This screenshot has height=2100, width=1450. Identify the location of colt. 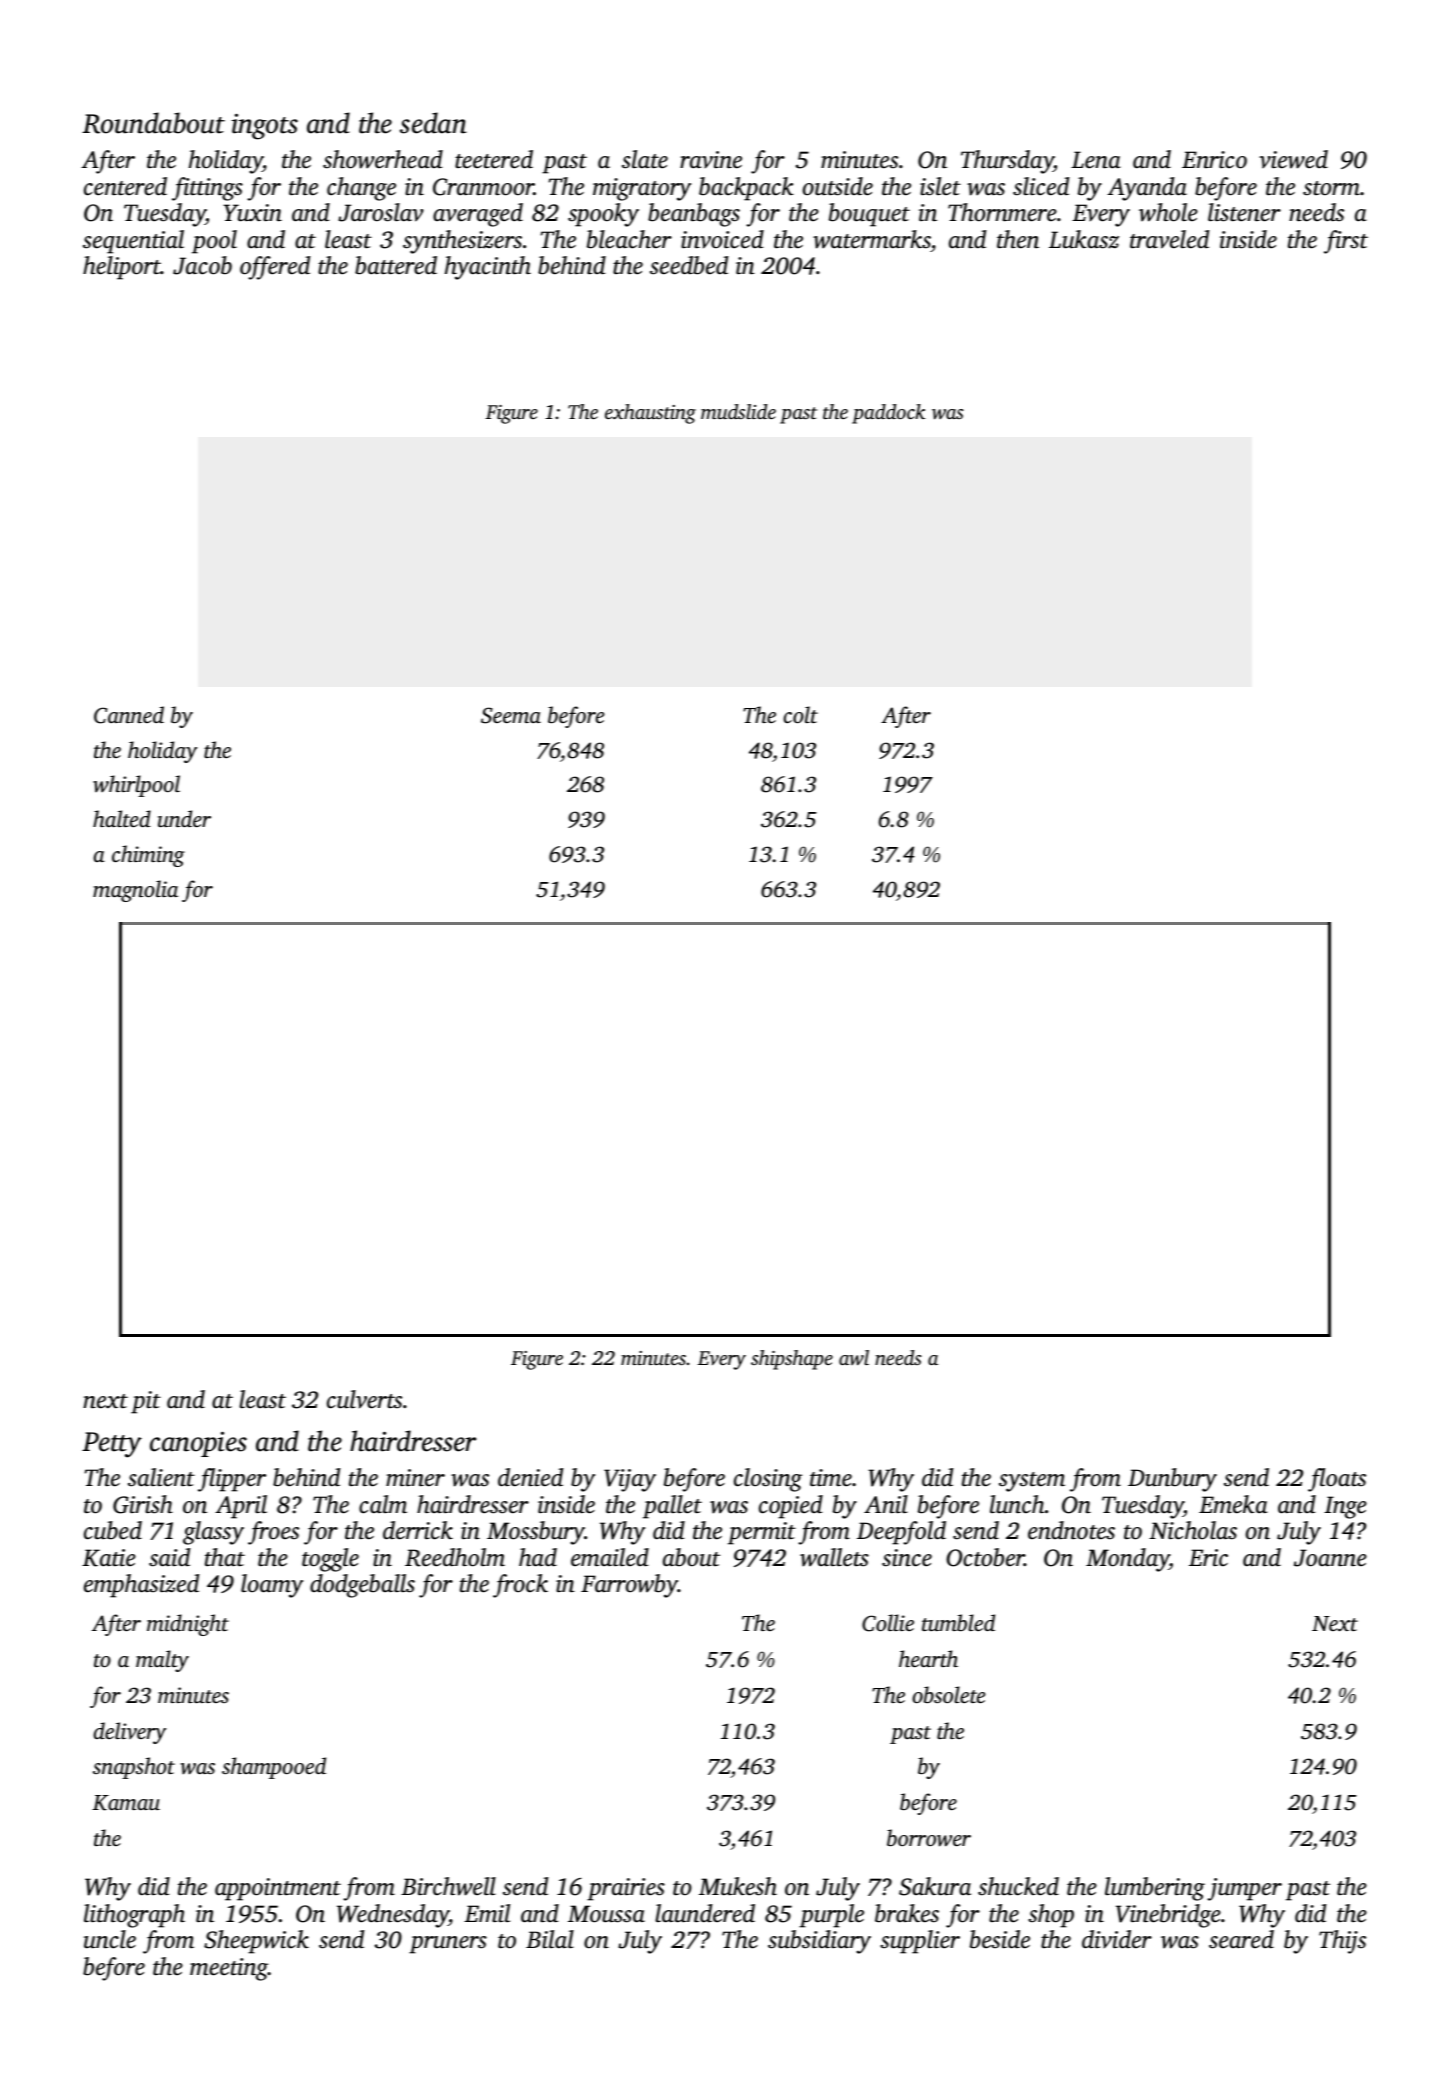
(801, 714).
